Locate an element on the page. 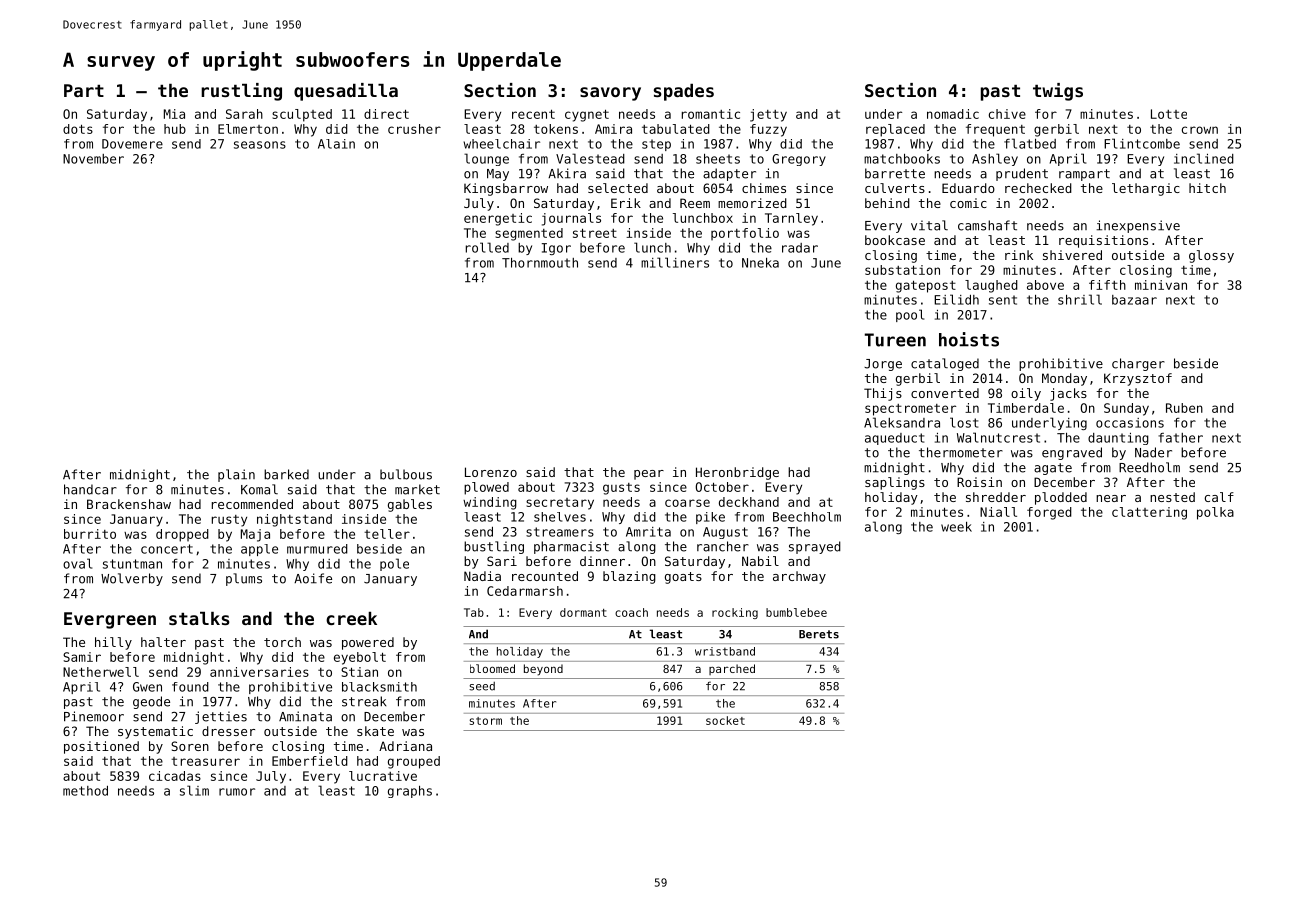 The image size is (1308, 924). quesadilla is located at coordinates (346, 92).
